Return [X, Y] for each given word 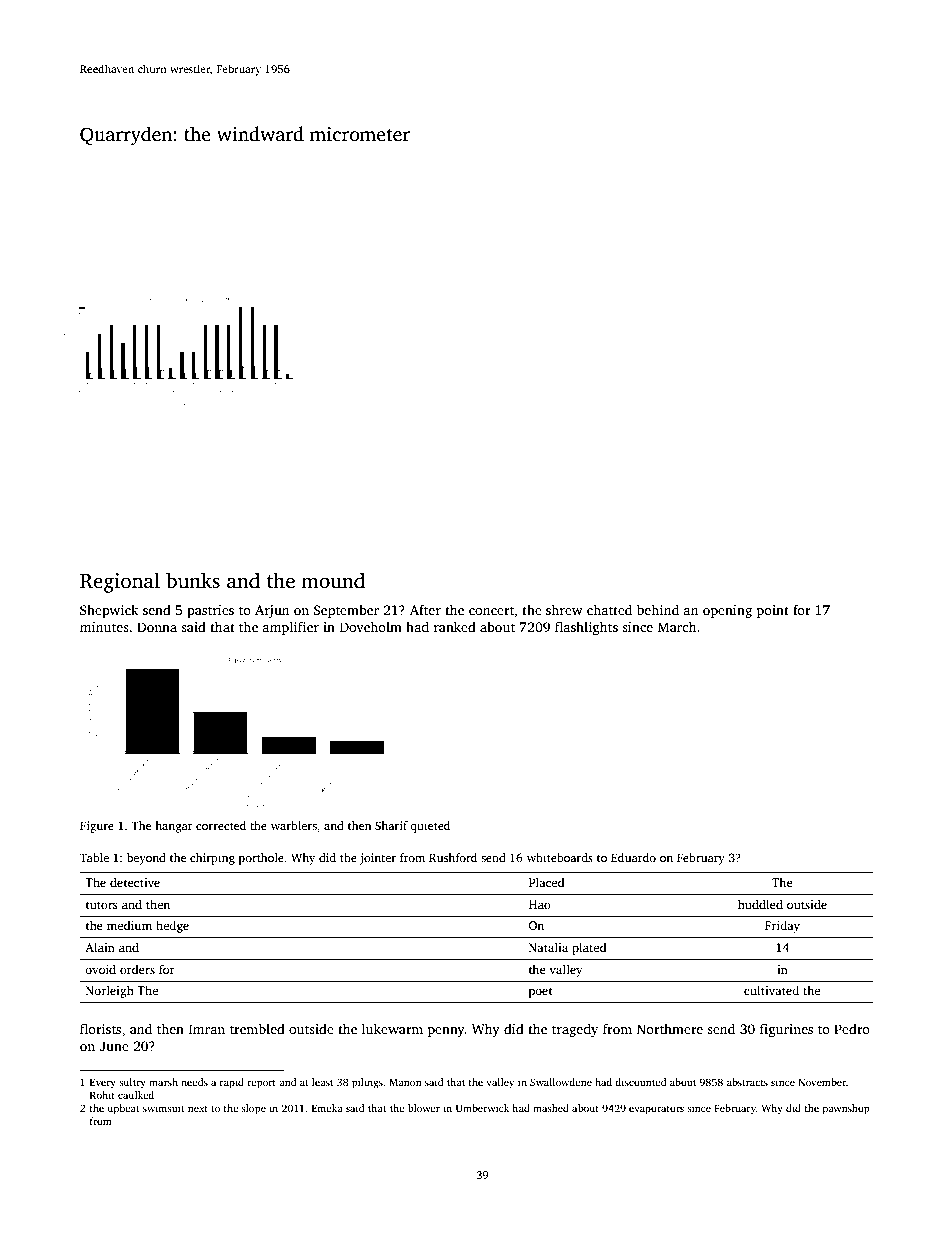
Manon [405, 1082]
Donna [157, 627]
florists [100, 1028]
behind [658, 609]
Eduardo [633, 857]
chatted [609, 609]
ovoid [100, 969]
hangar [174, 827]
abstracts [747, 1082]
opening [727, 611]
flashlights [586, 628]
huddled [760, 904]
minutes [104, 627]
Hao [540, 904]
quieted [430, 827]
